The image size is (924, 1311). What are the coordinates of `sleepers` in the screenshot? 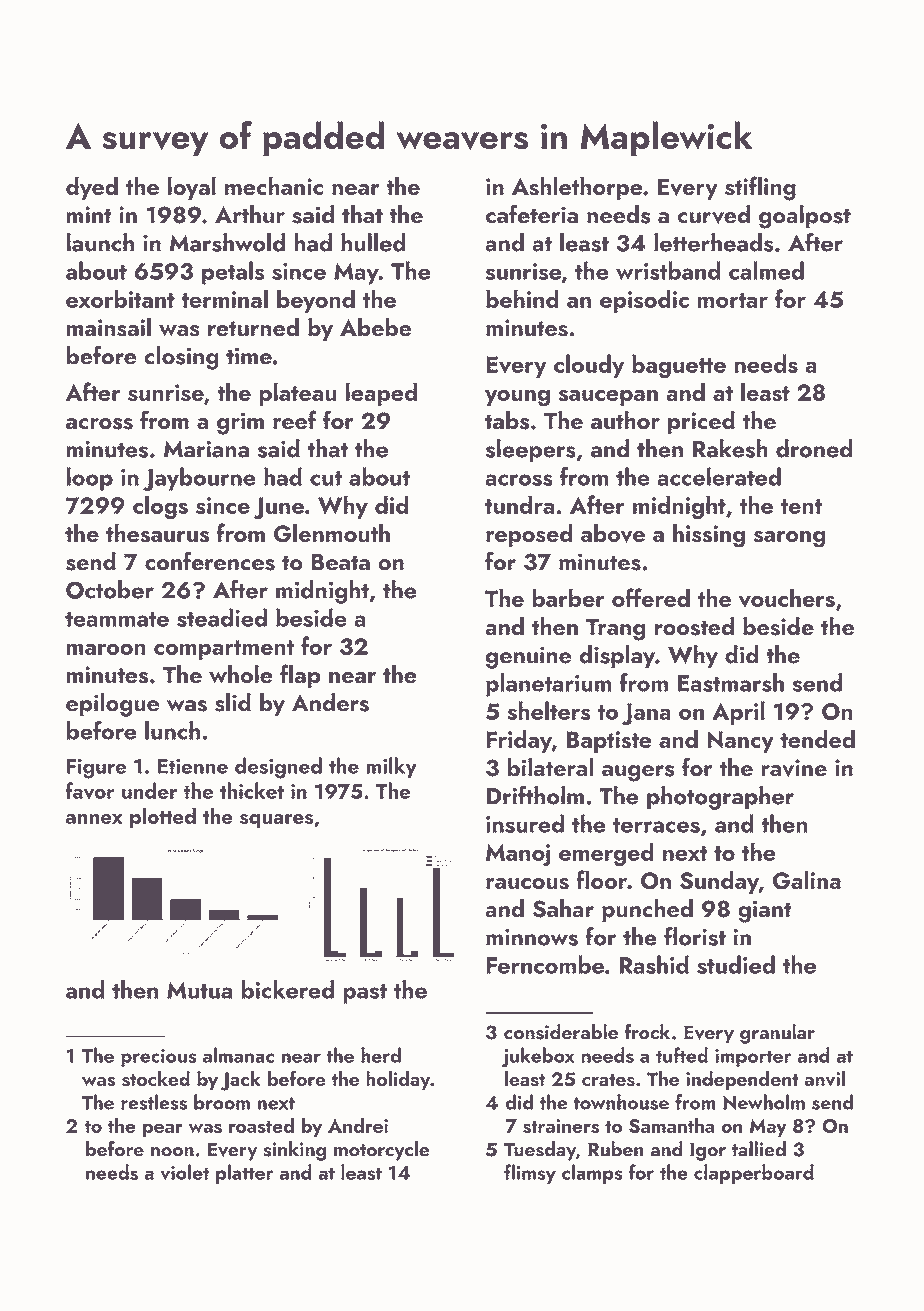 It's located at (531, 451).
